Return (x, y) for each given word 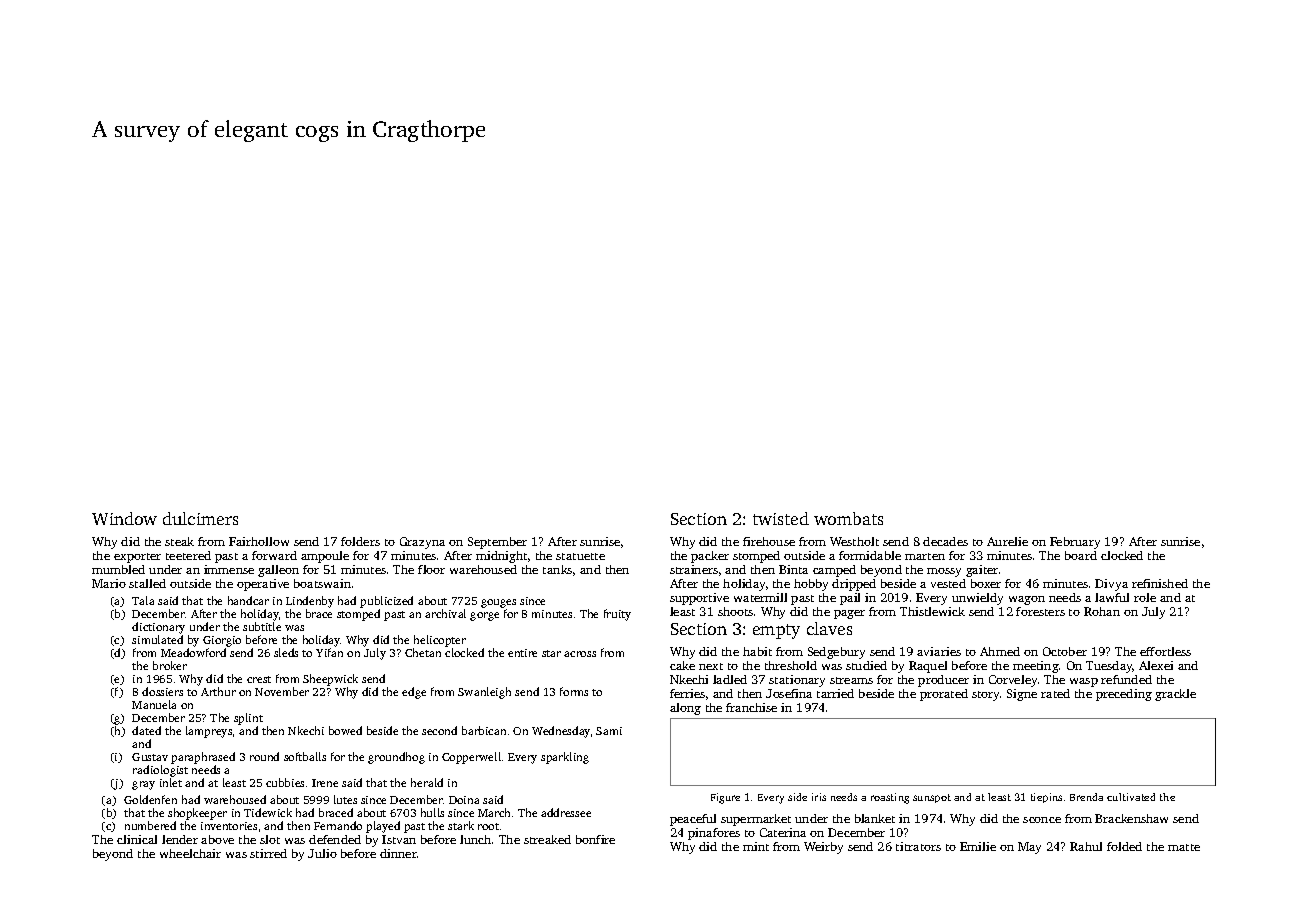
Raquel (928, 667)
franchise (751, 707)
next (711, 666)
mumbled (118, 569)
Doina (464, 800)
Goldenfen (150, 799)
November (282, 691)
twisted (781, 518)
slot (270, 839)
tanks (557, 569)
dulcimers (200, 518)
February (1075, 543)
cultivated (1131, 797)
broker (170, 665)
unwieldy (977, 599)
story (985, 696)
